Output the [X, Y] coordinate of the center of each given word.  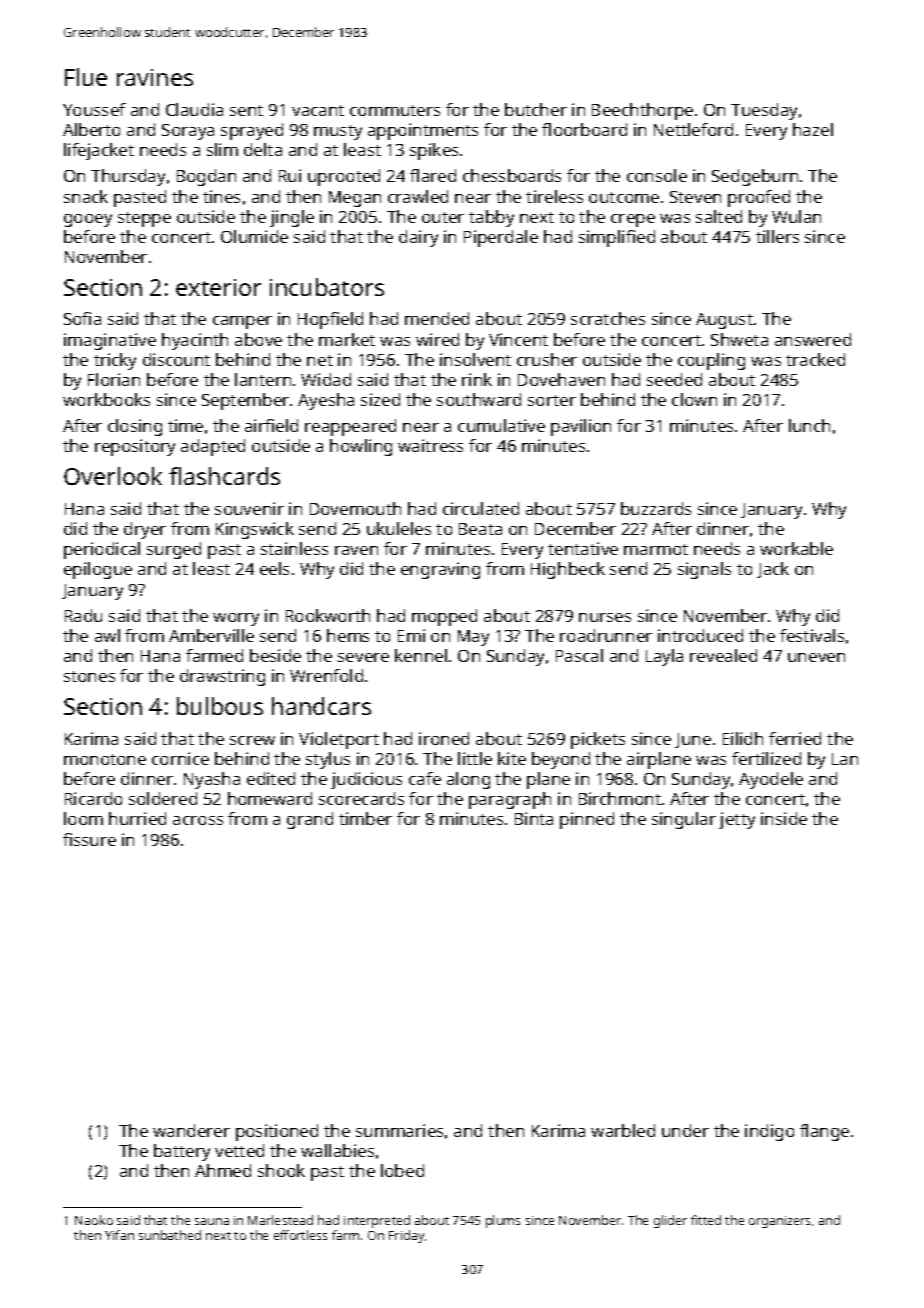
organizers [779, 1222]
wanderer [191, 1130]
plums [503, 1221]
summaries [399, 1130]
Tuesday [764, 111]
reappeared [350, 427]
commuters [395, 110]
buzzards [656, 508]
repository [135, 447]
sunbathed [170, 1235]
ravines [155, 77]
